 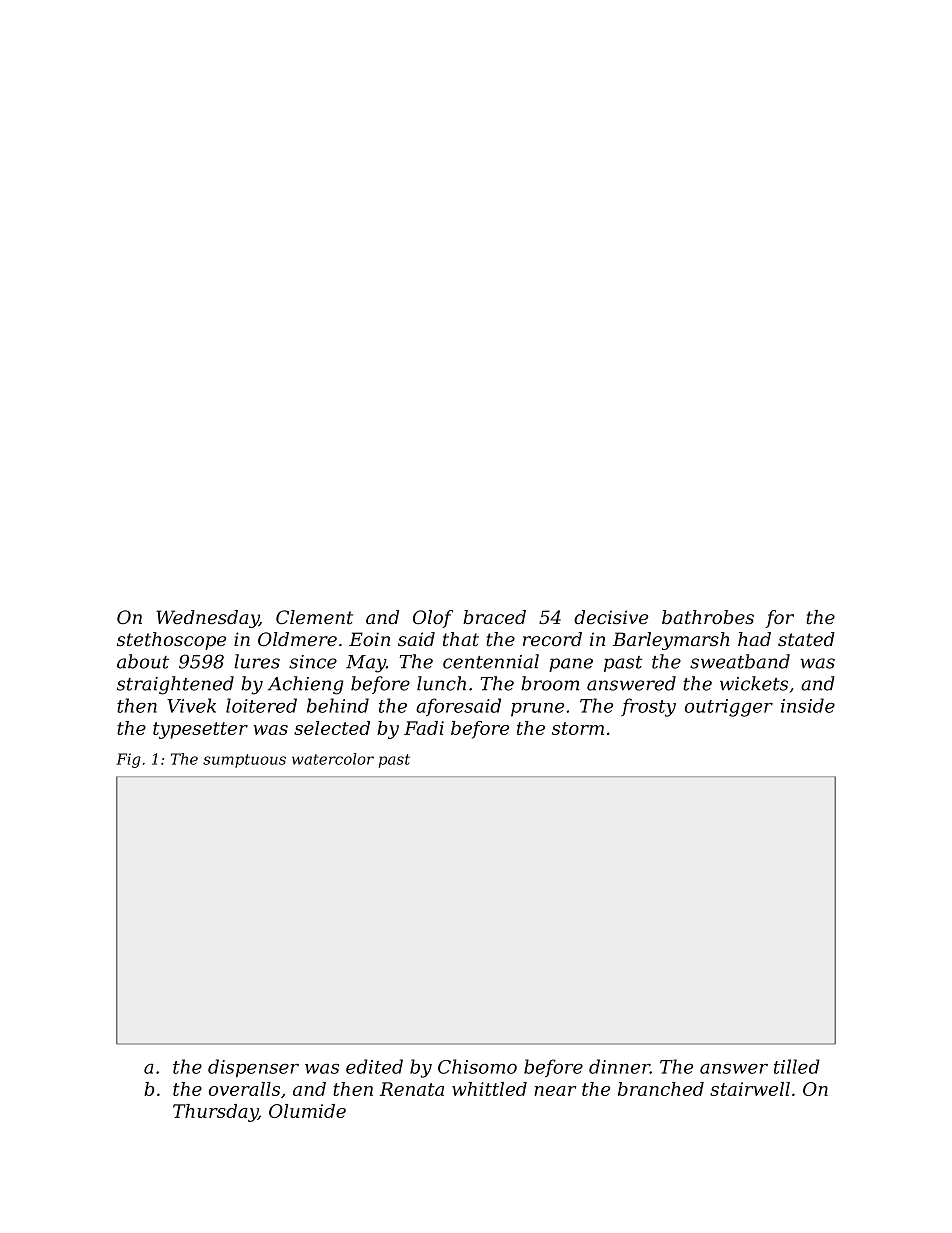 I want to click on record, so click(x=552, y=639).
